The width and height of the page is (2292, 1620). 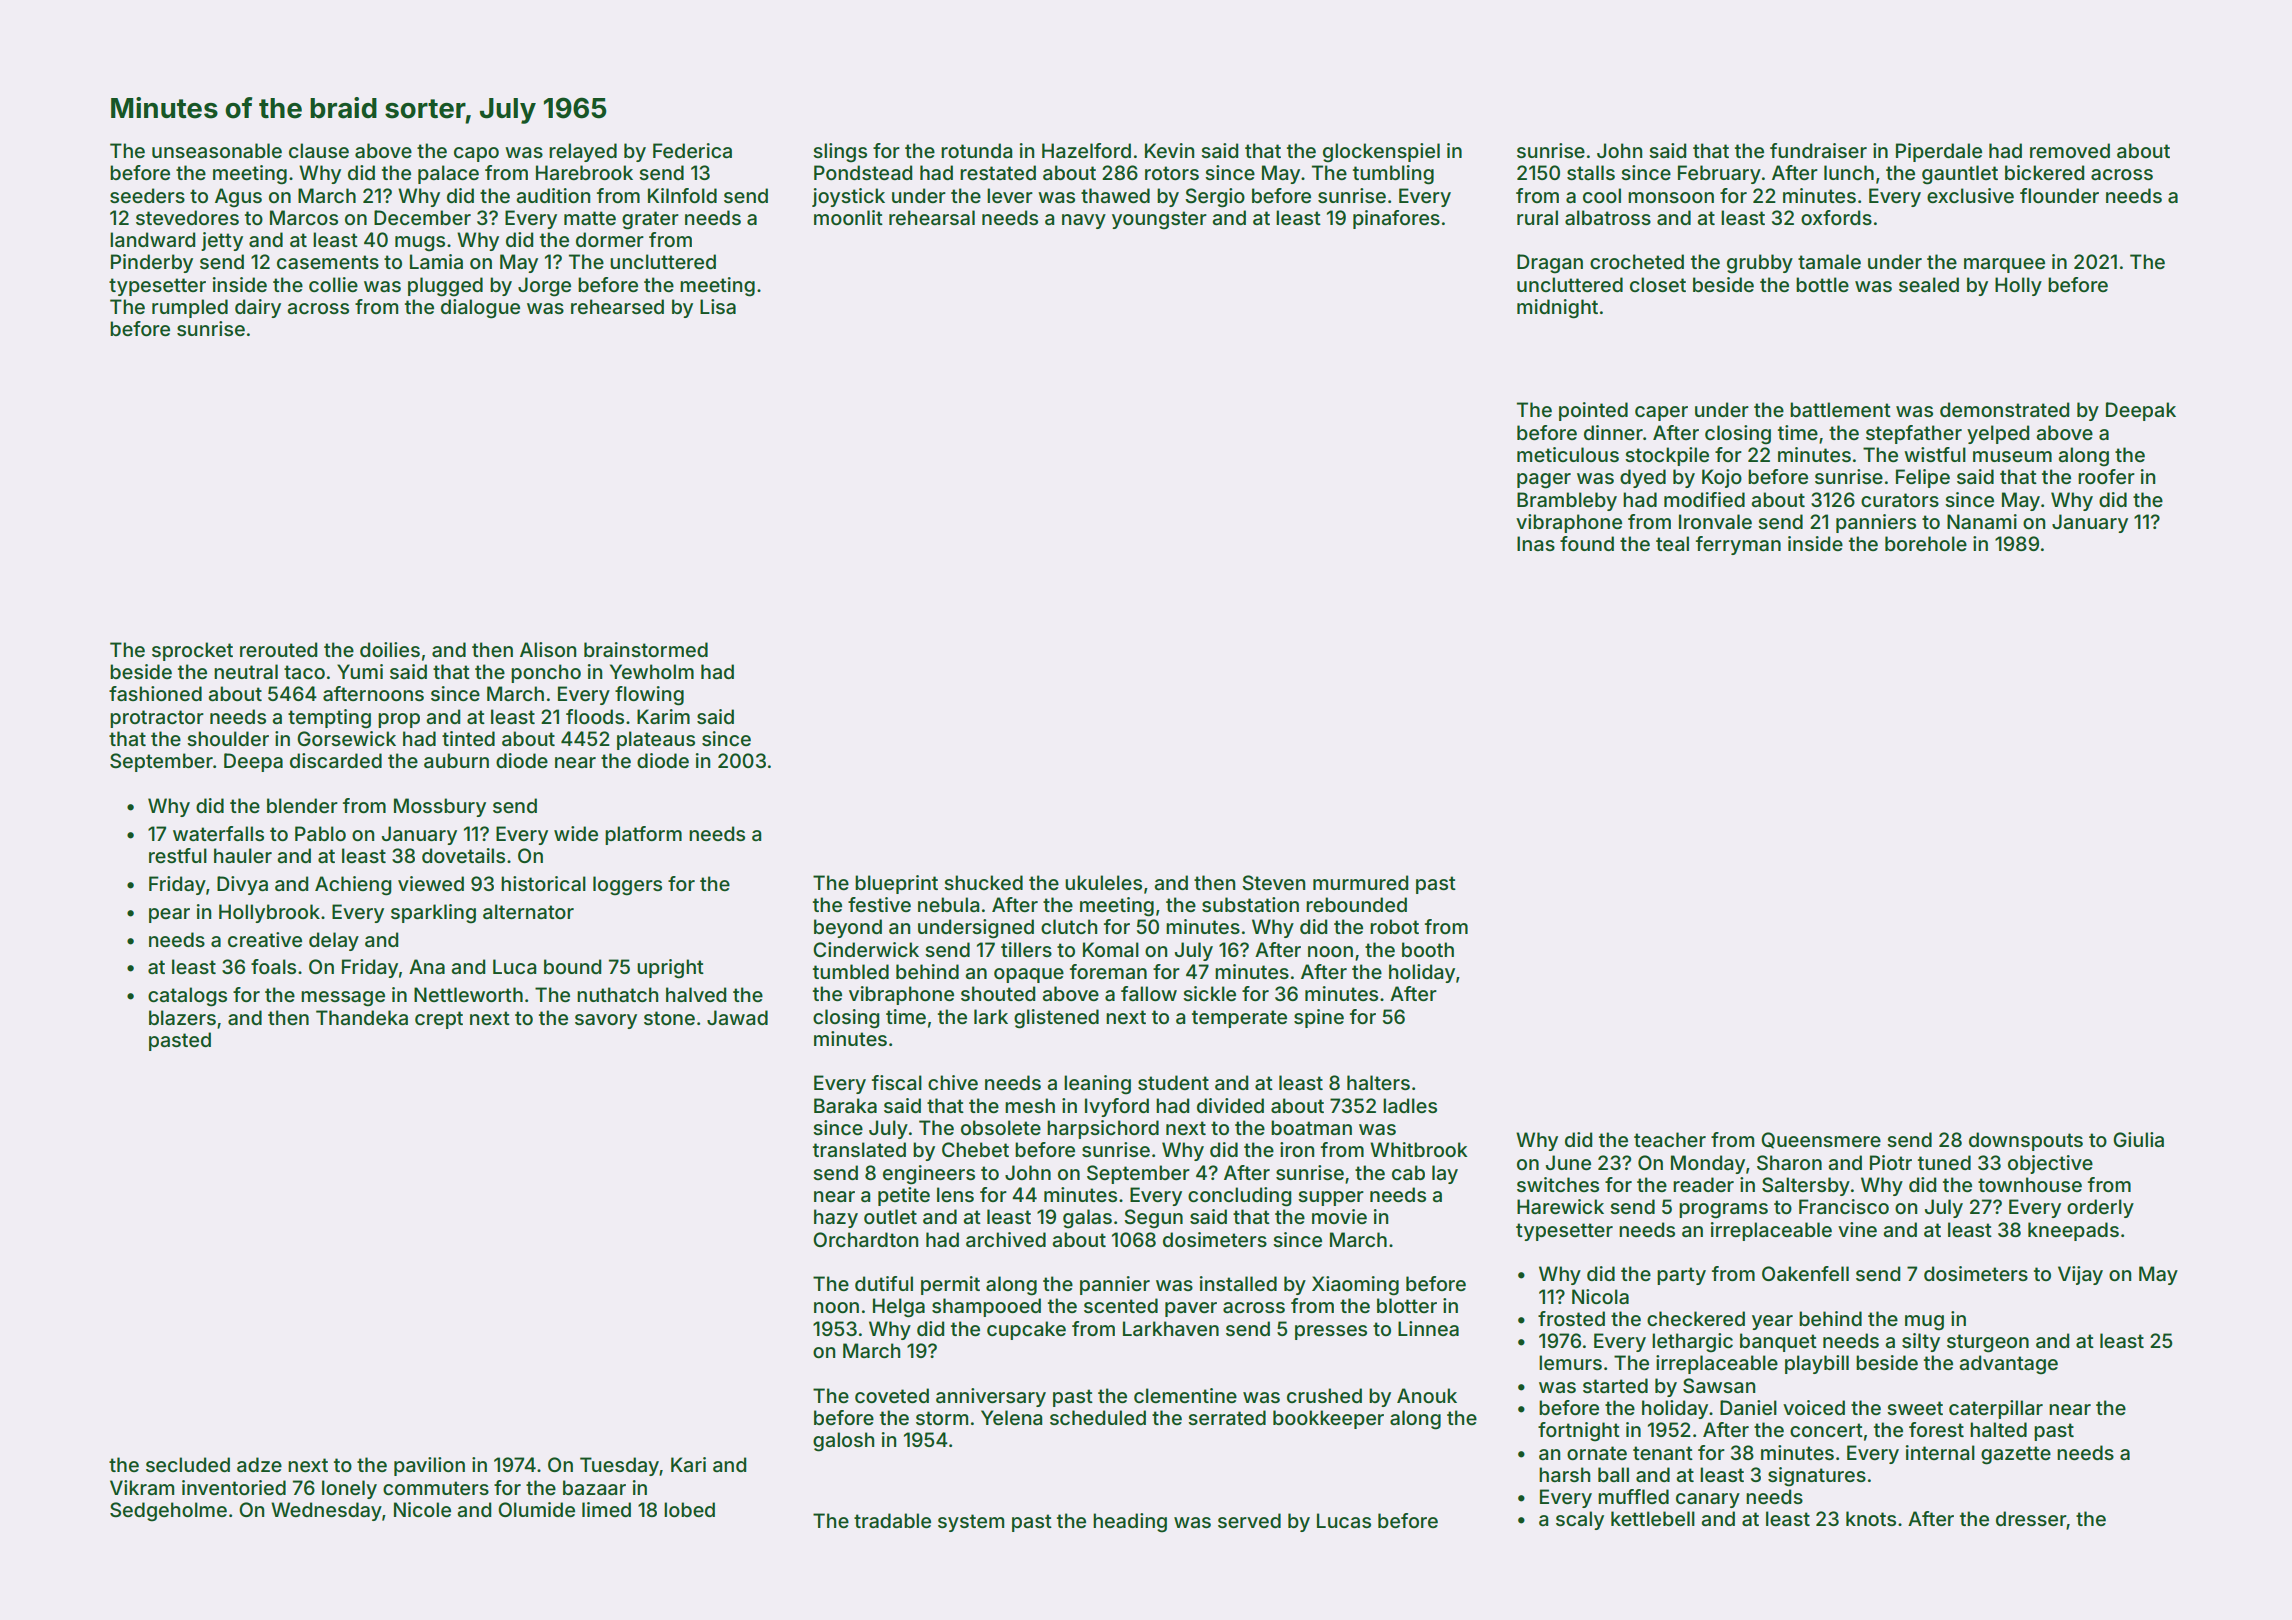 What do you see at coordinates (346, 738) in the page?
I see `Gorsewick` at bounding box center [346, 738].
